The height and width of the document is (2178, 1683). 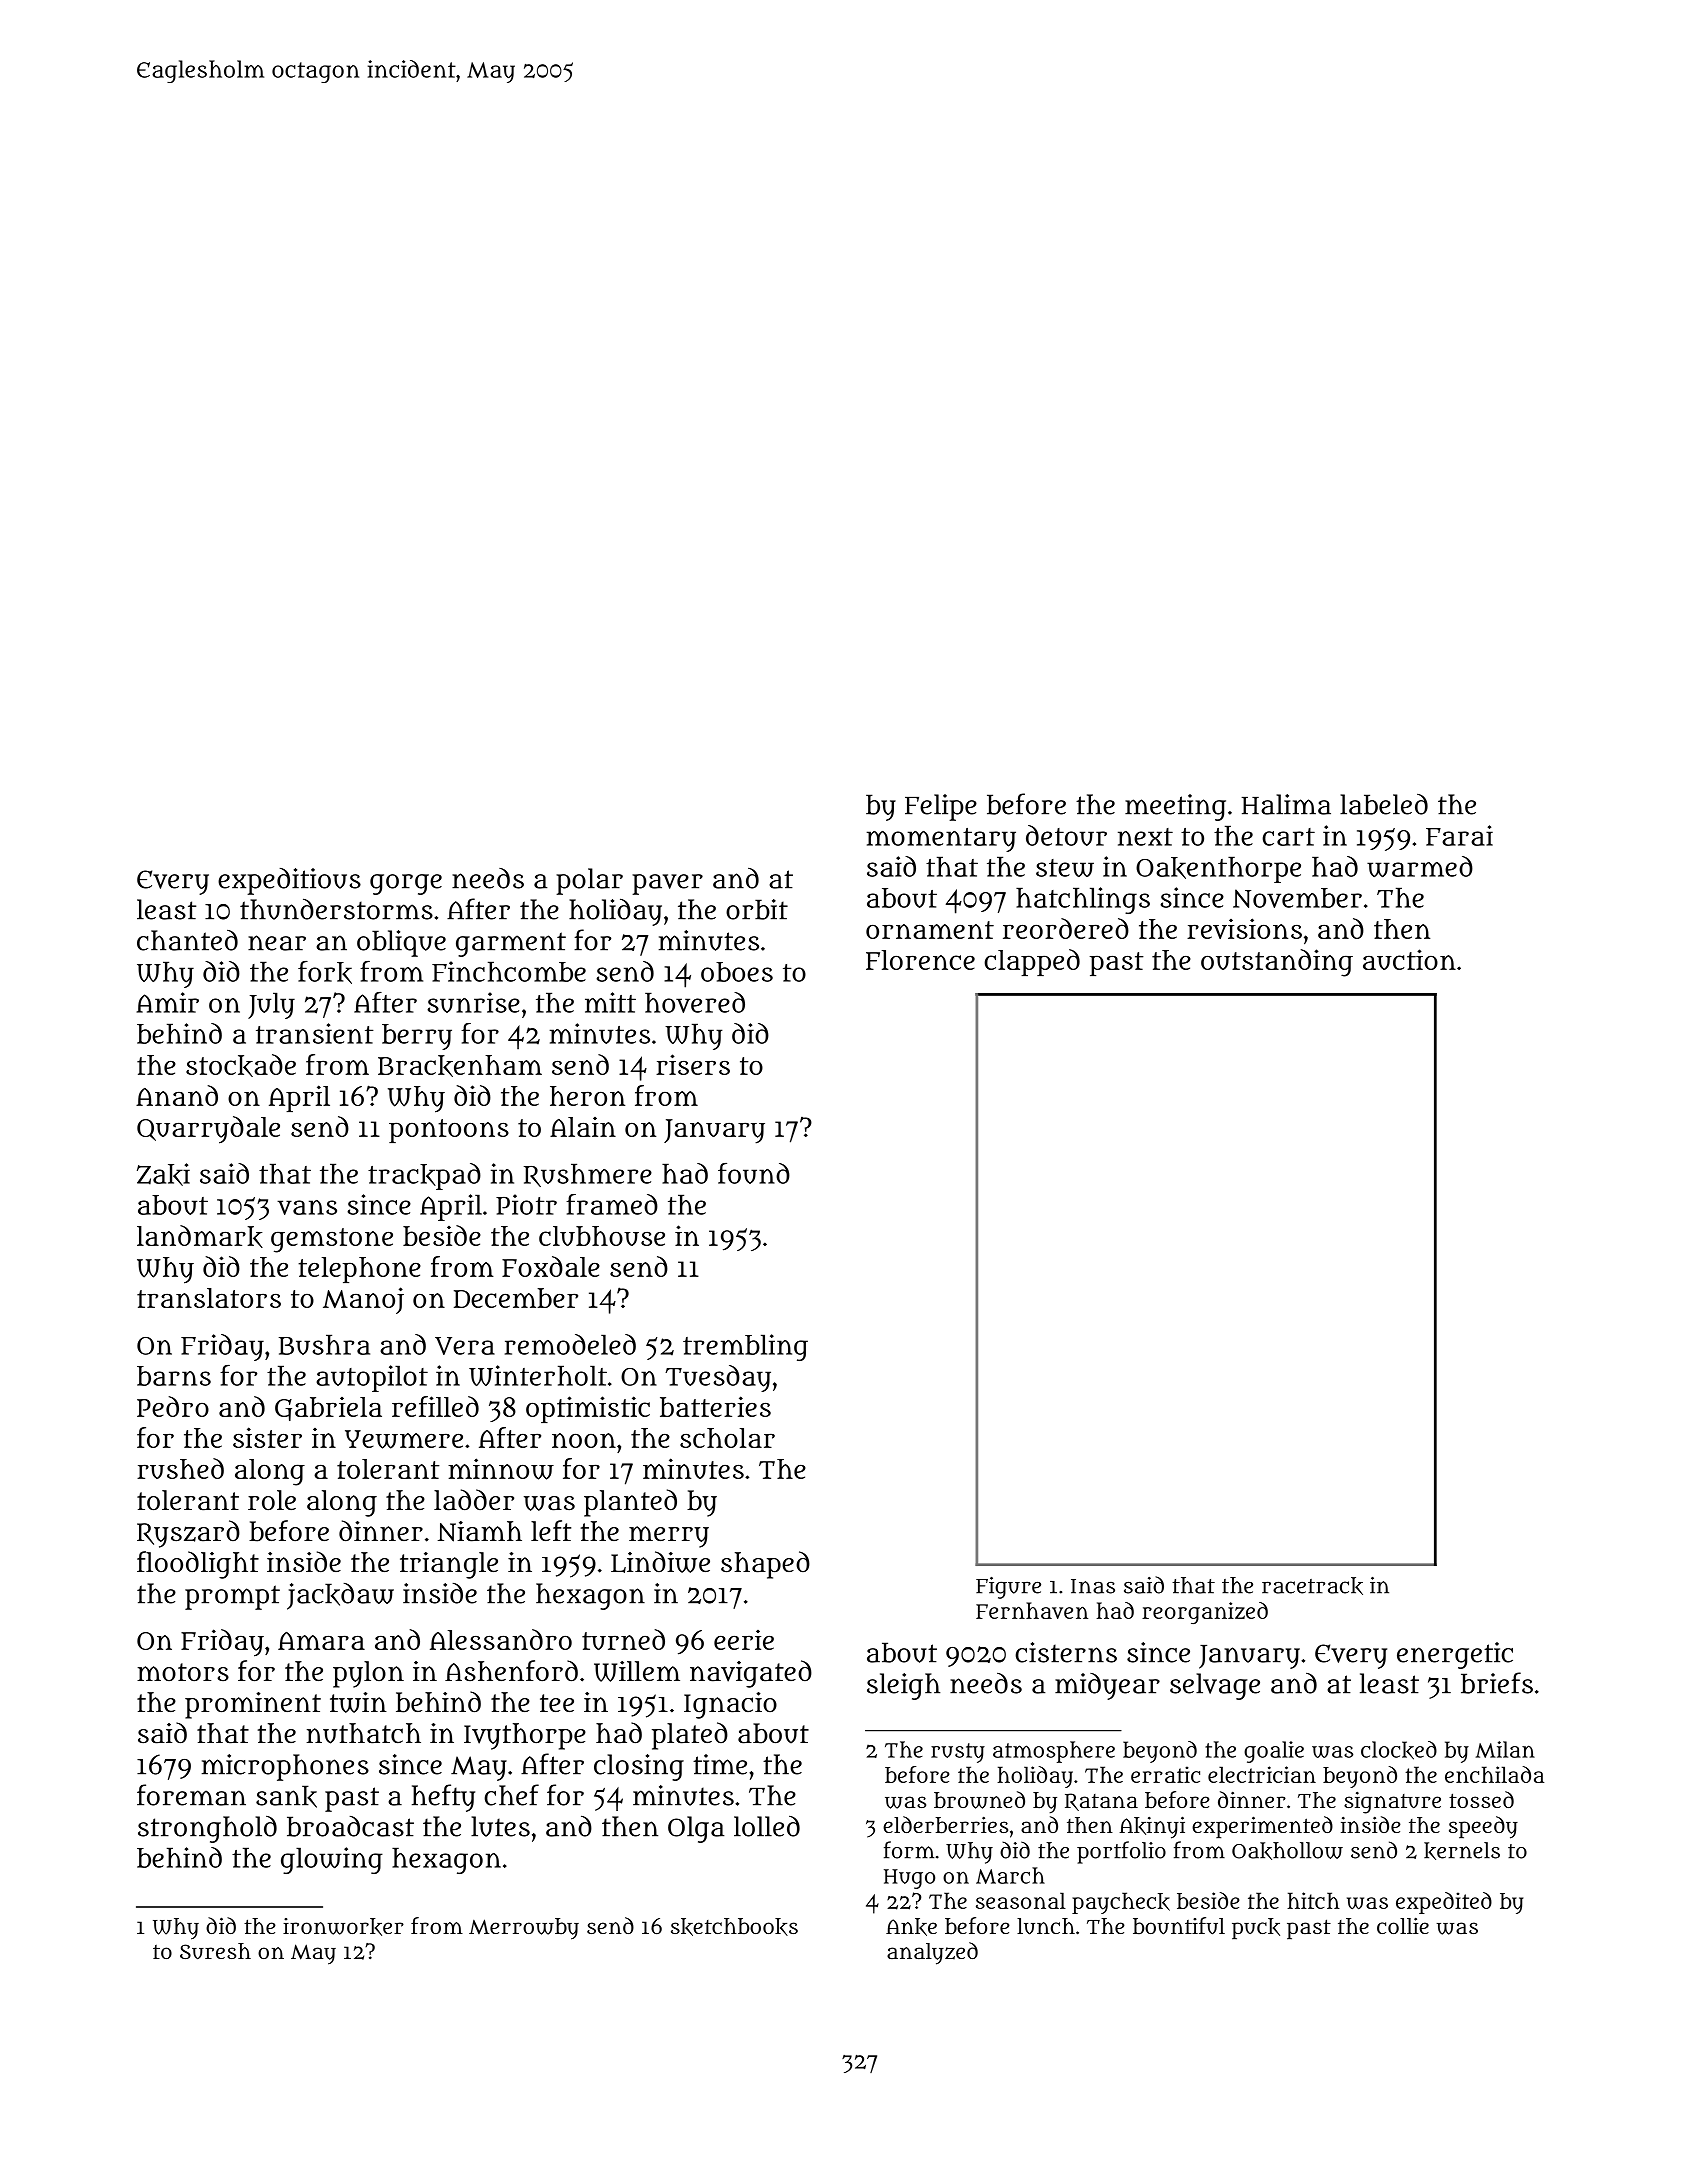 What do you see at coordinates (1455, 1655) in the document?
I see `energetic` at bounding box center [1455, 1655].
